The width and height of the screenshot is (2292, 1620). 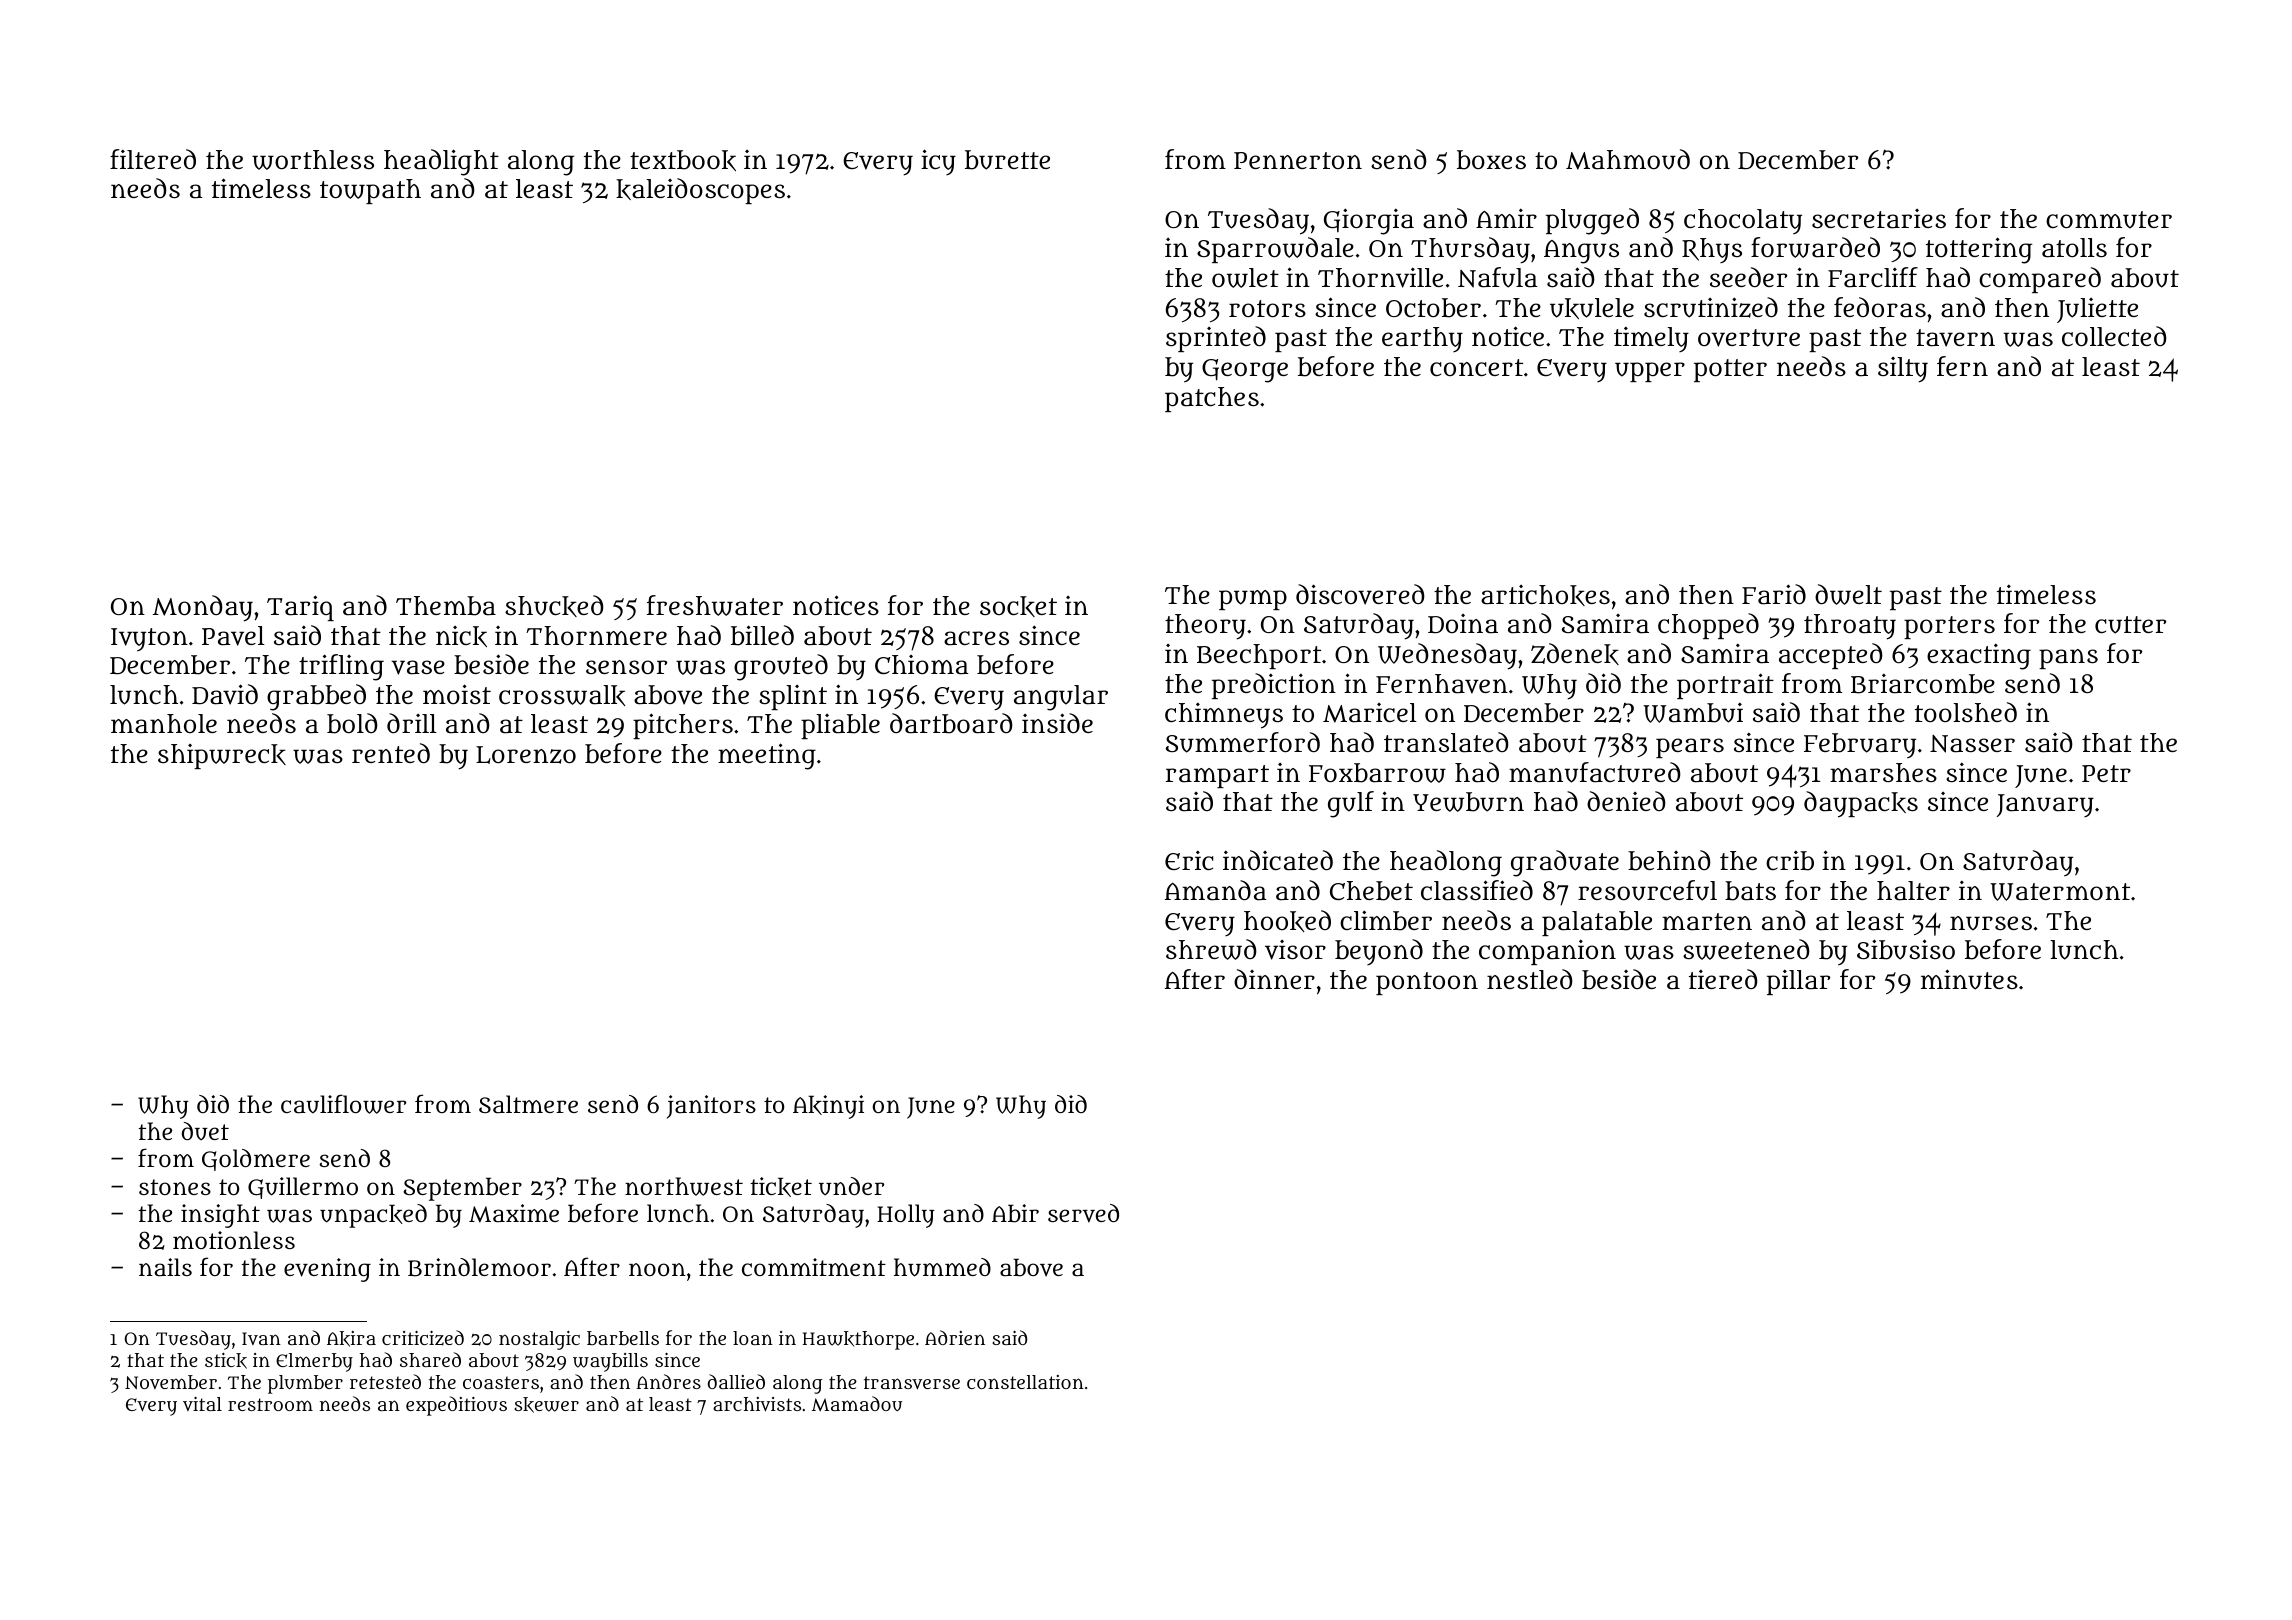 I want to click on duet, so click(x=205, y=1131).
